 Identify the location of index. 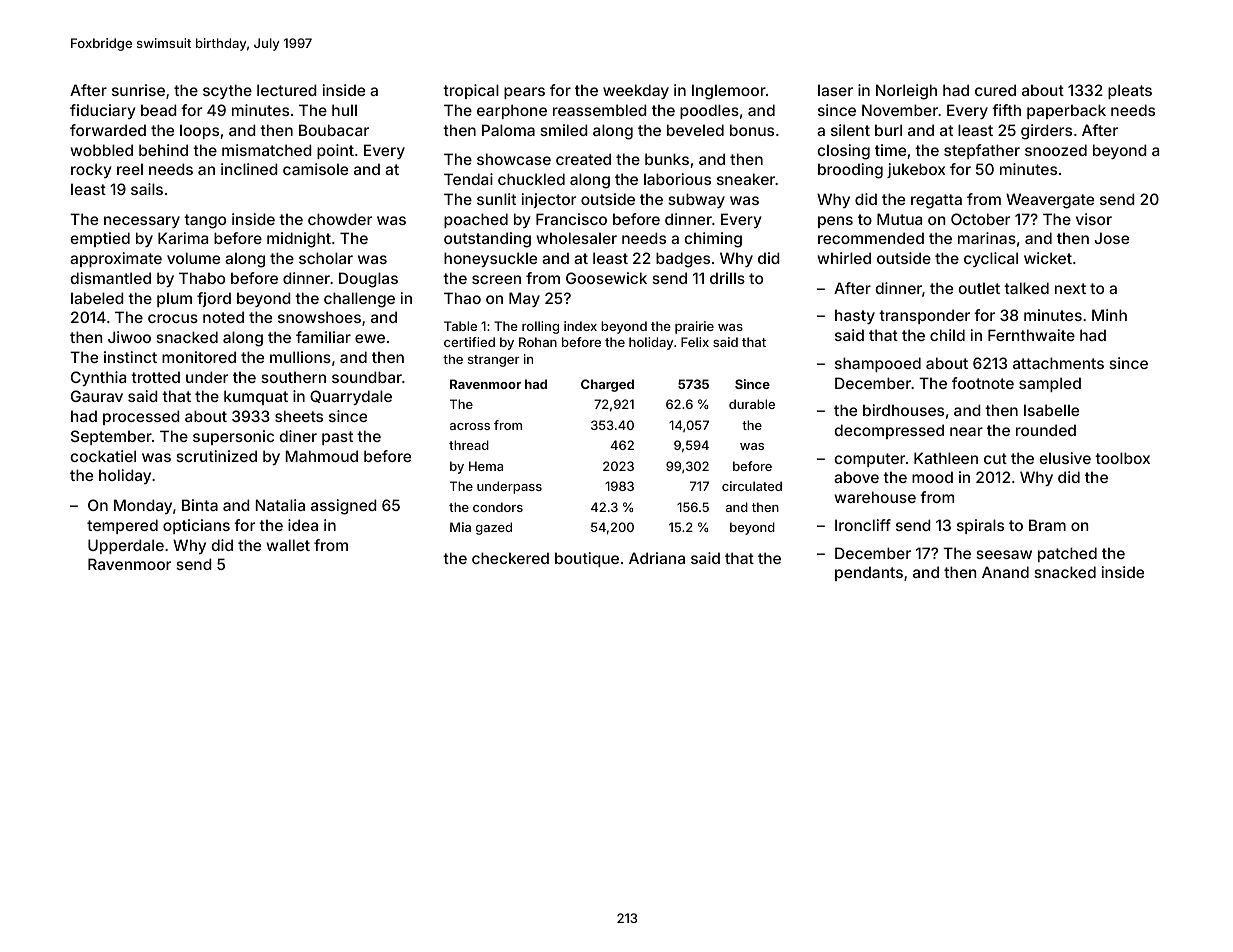
(580, 326).
